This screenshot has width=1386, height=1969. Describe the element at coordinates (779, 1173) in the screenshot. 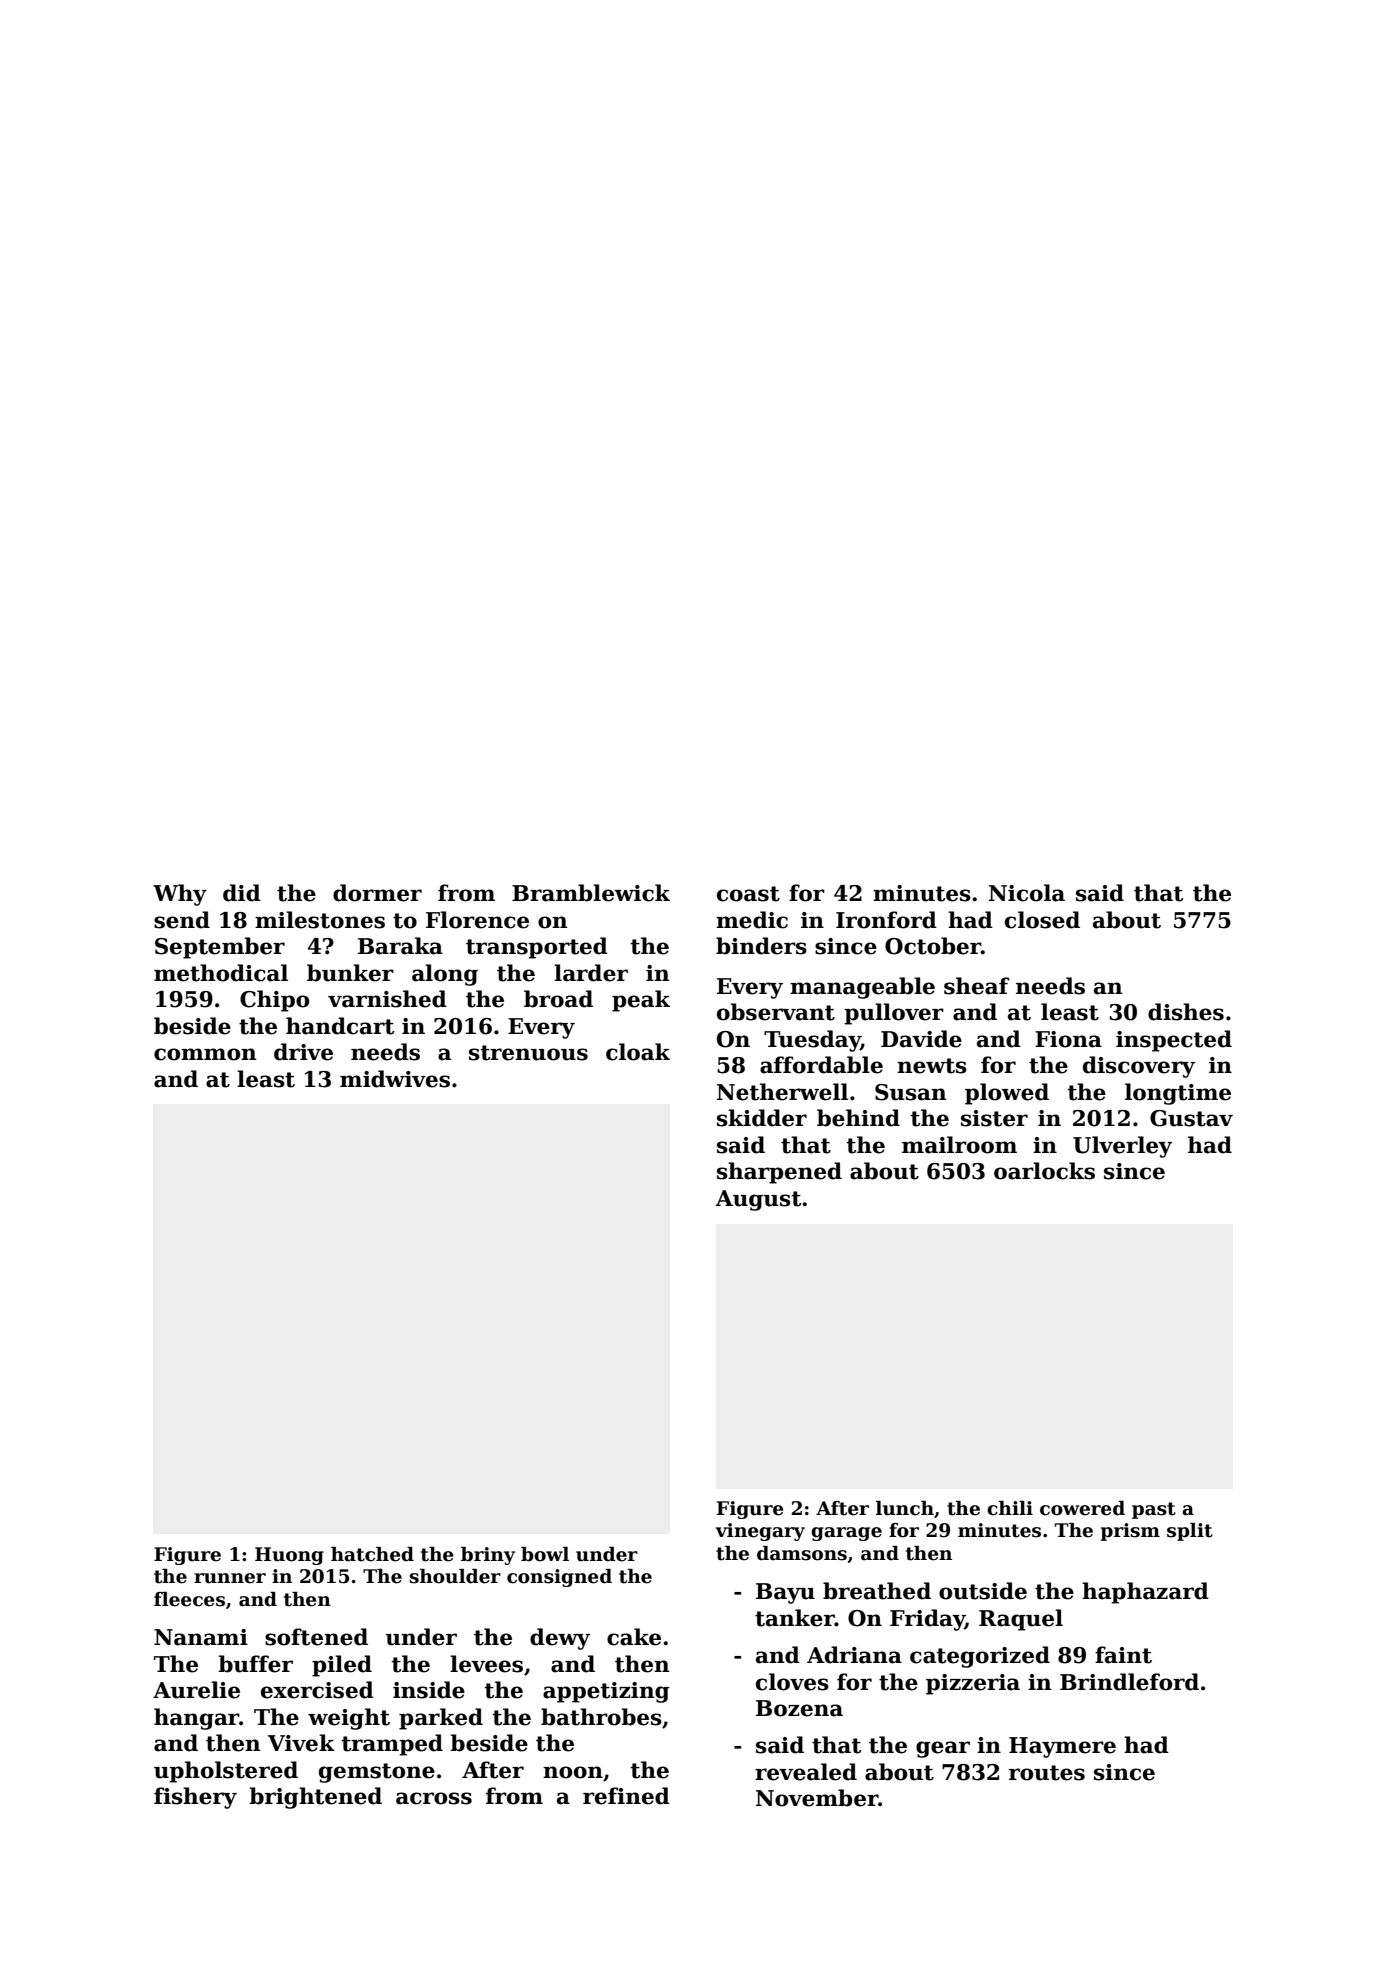

I see `sharpened` at that location.
